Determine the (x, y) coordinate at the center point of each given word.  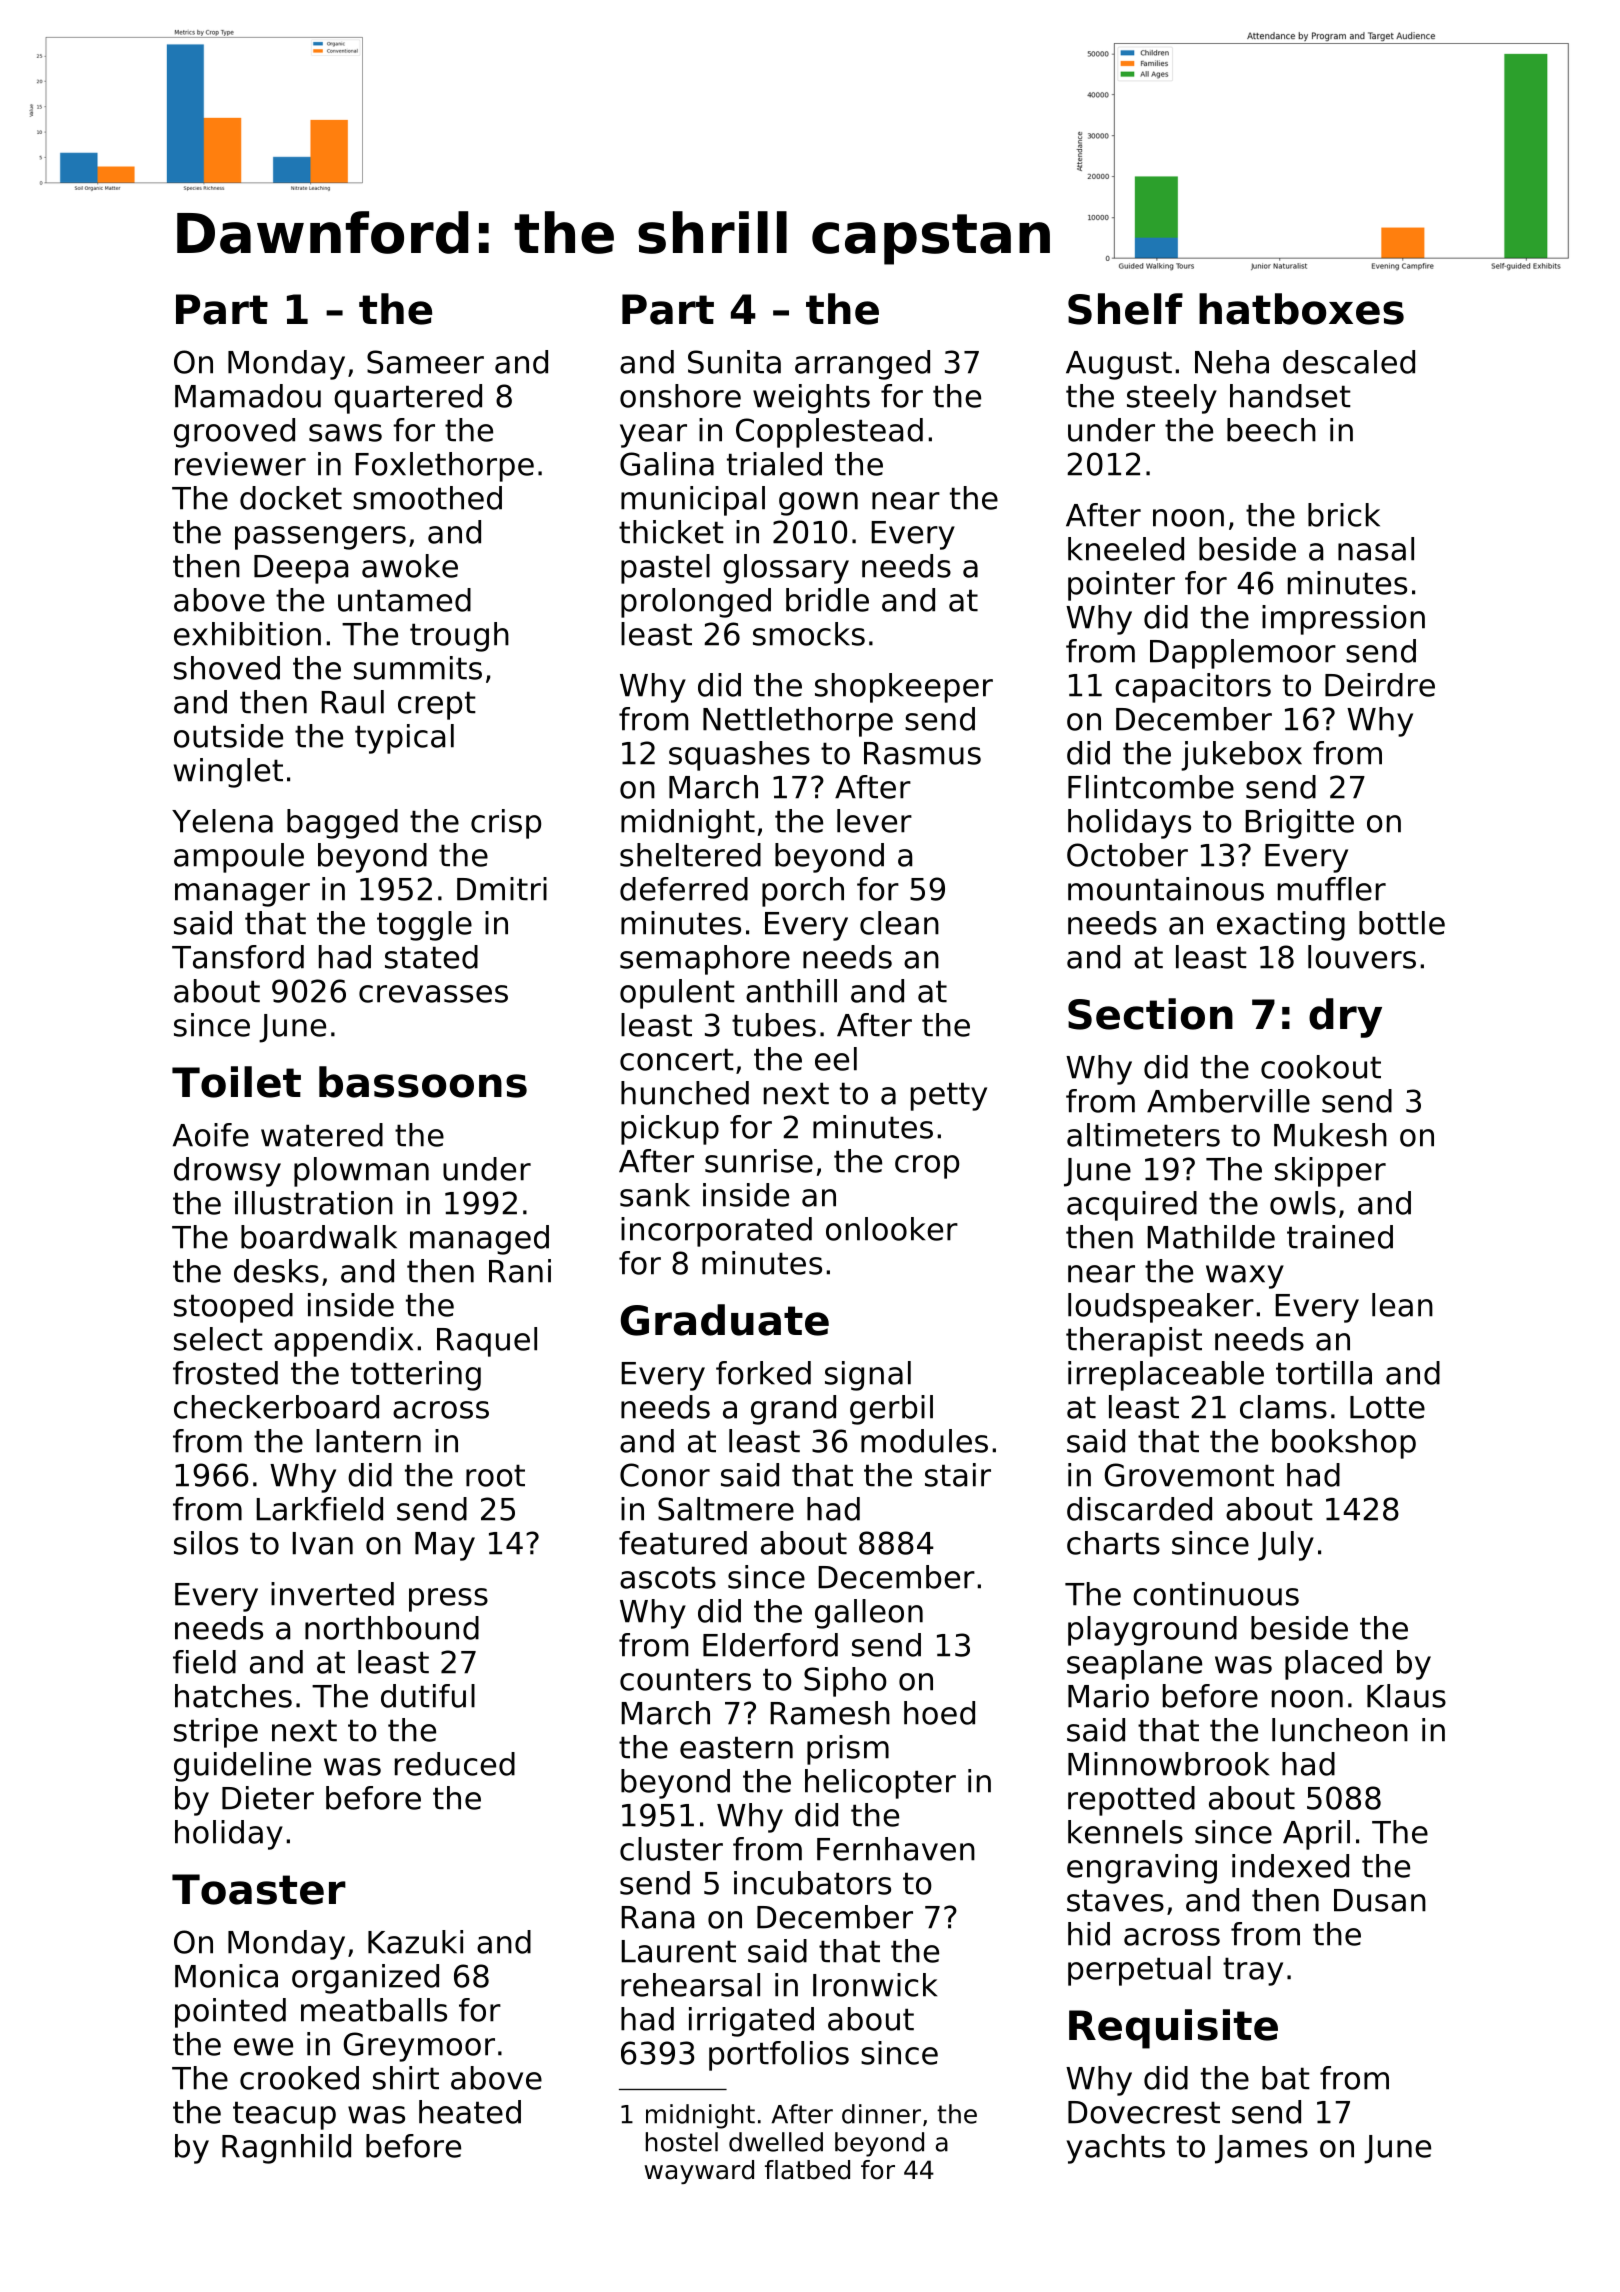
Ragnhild (286, 2149)
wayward (699, 2172)
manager (242, 895)
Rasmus (922, 753)
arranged (862, 365)
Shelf (1125, 309)
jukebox (1241, 756)
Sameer (425, 362)
